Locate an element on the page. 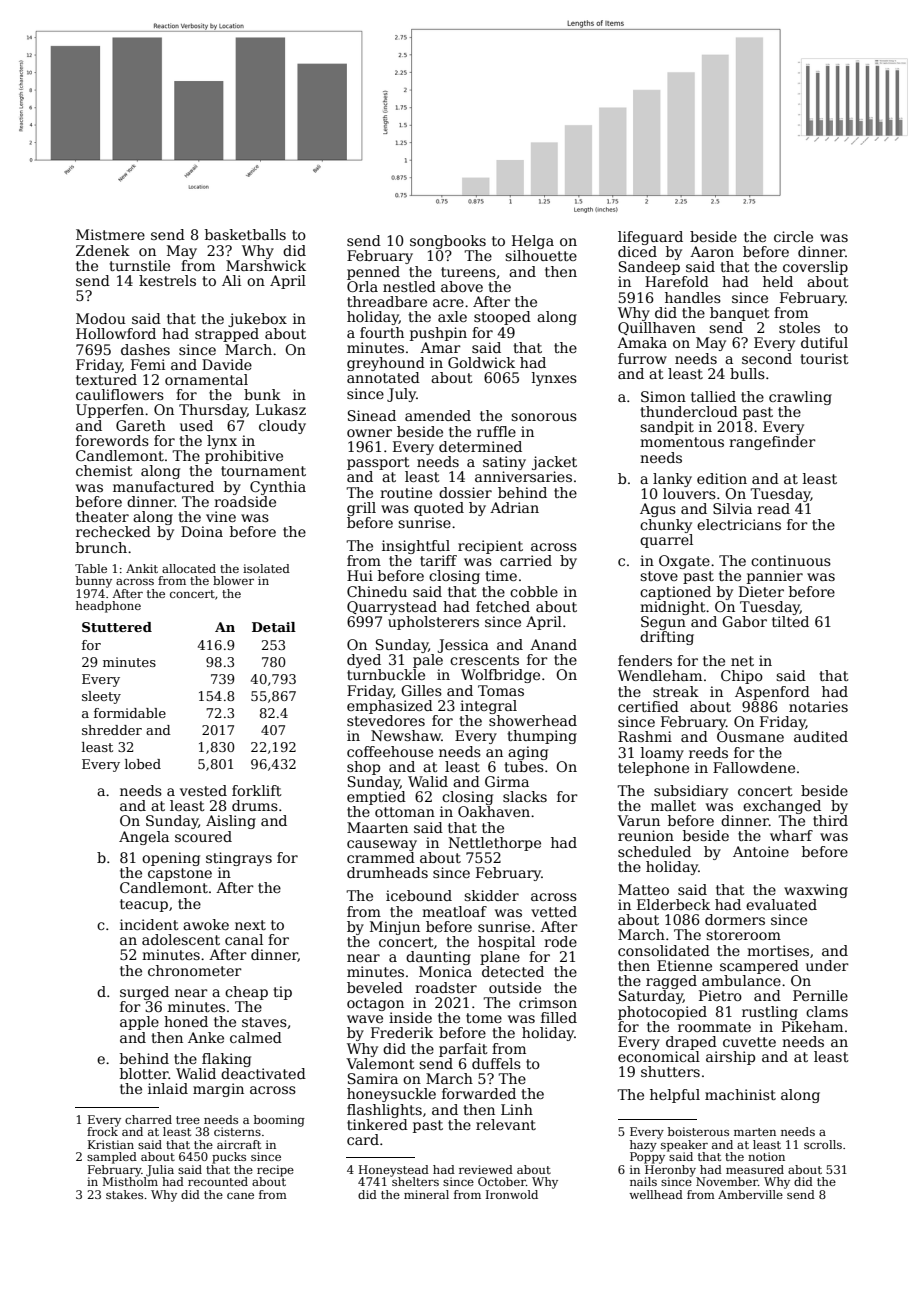  theater is located at coordinates (102, 516).
